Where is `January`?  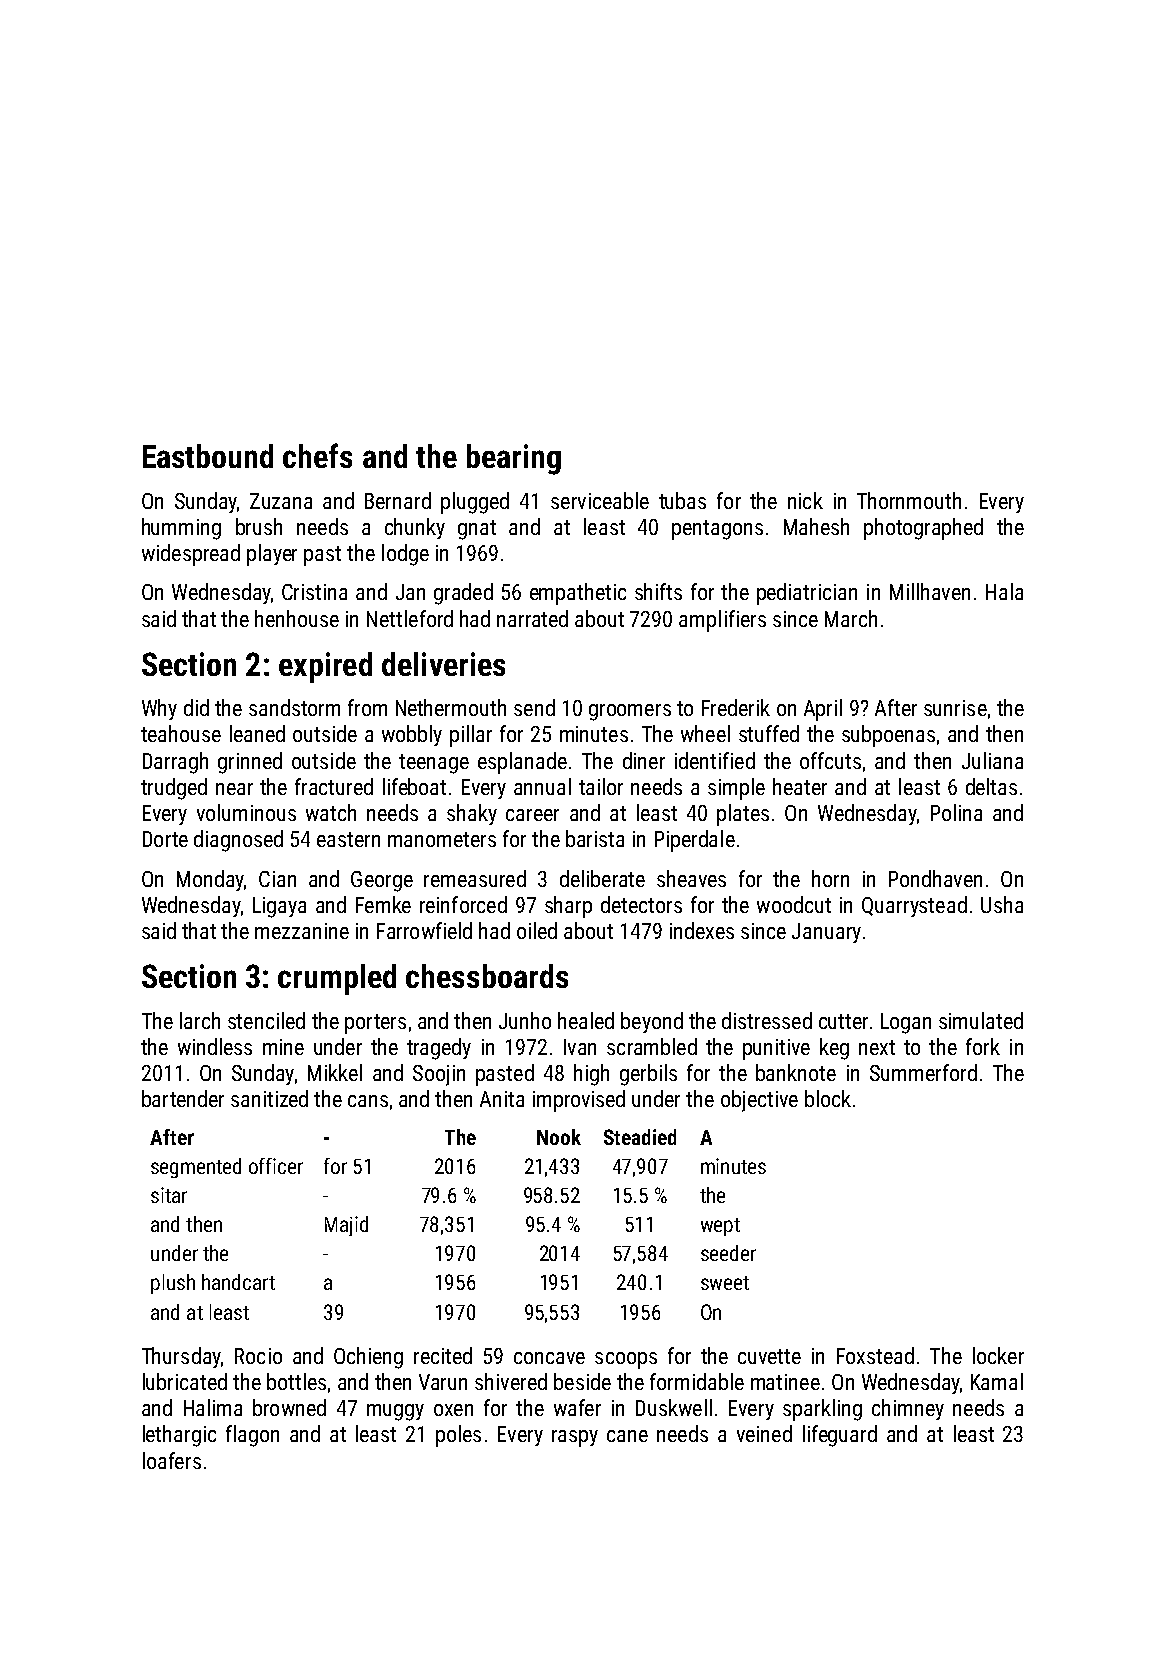 January is located at coordinates (826, 933).
